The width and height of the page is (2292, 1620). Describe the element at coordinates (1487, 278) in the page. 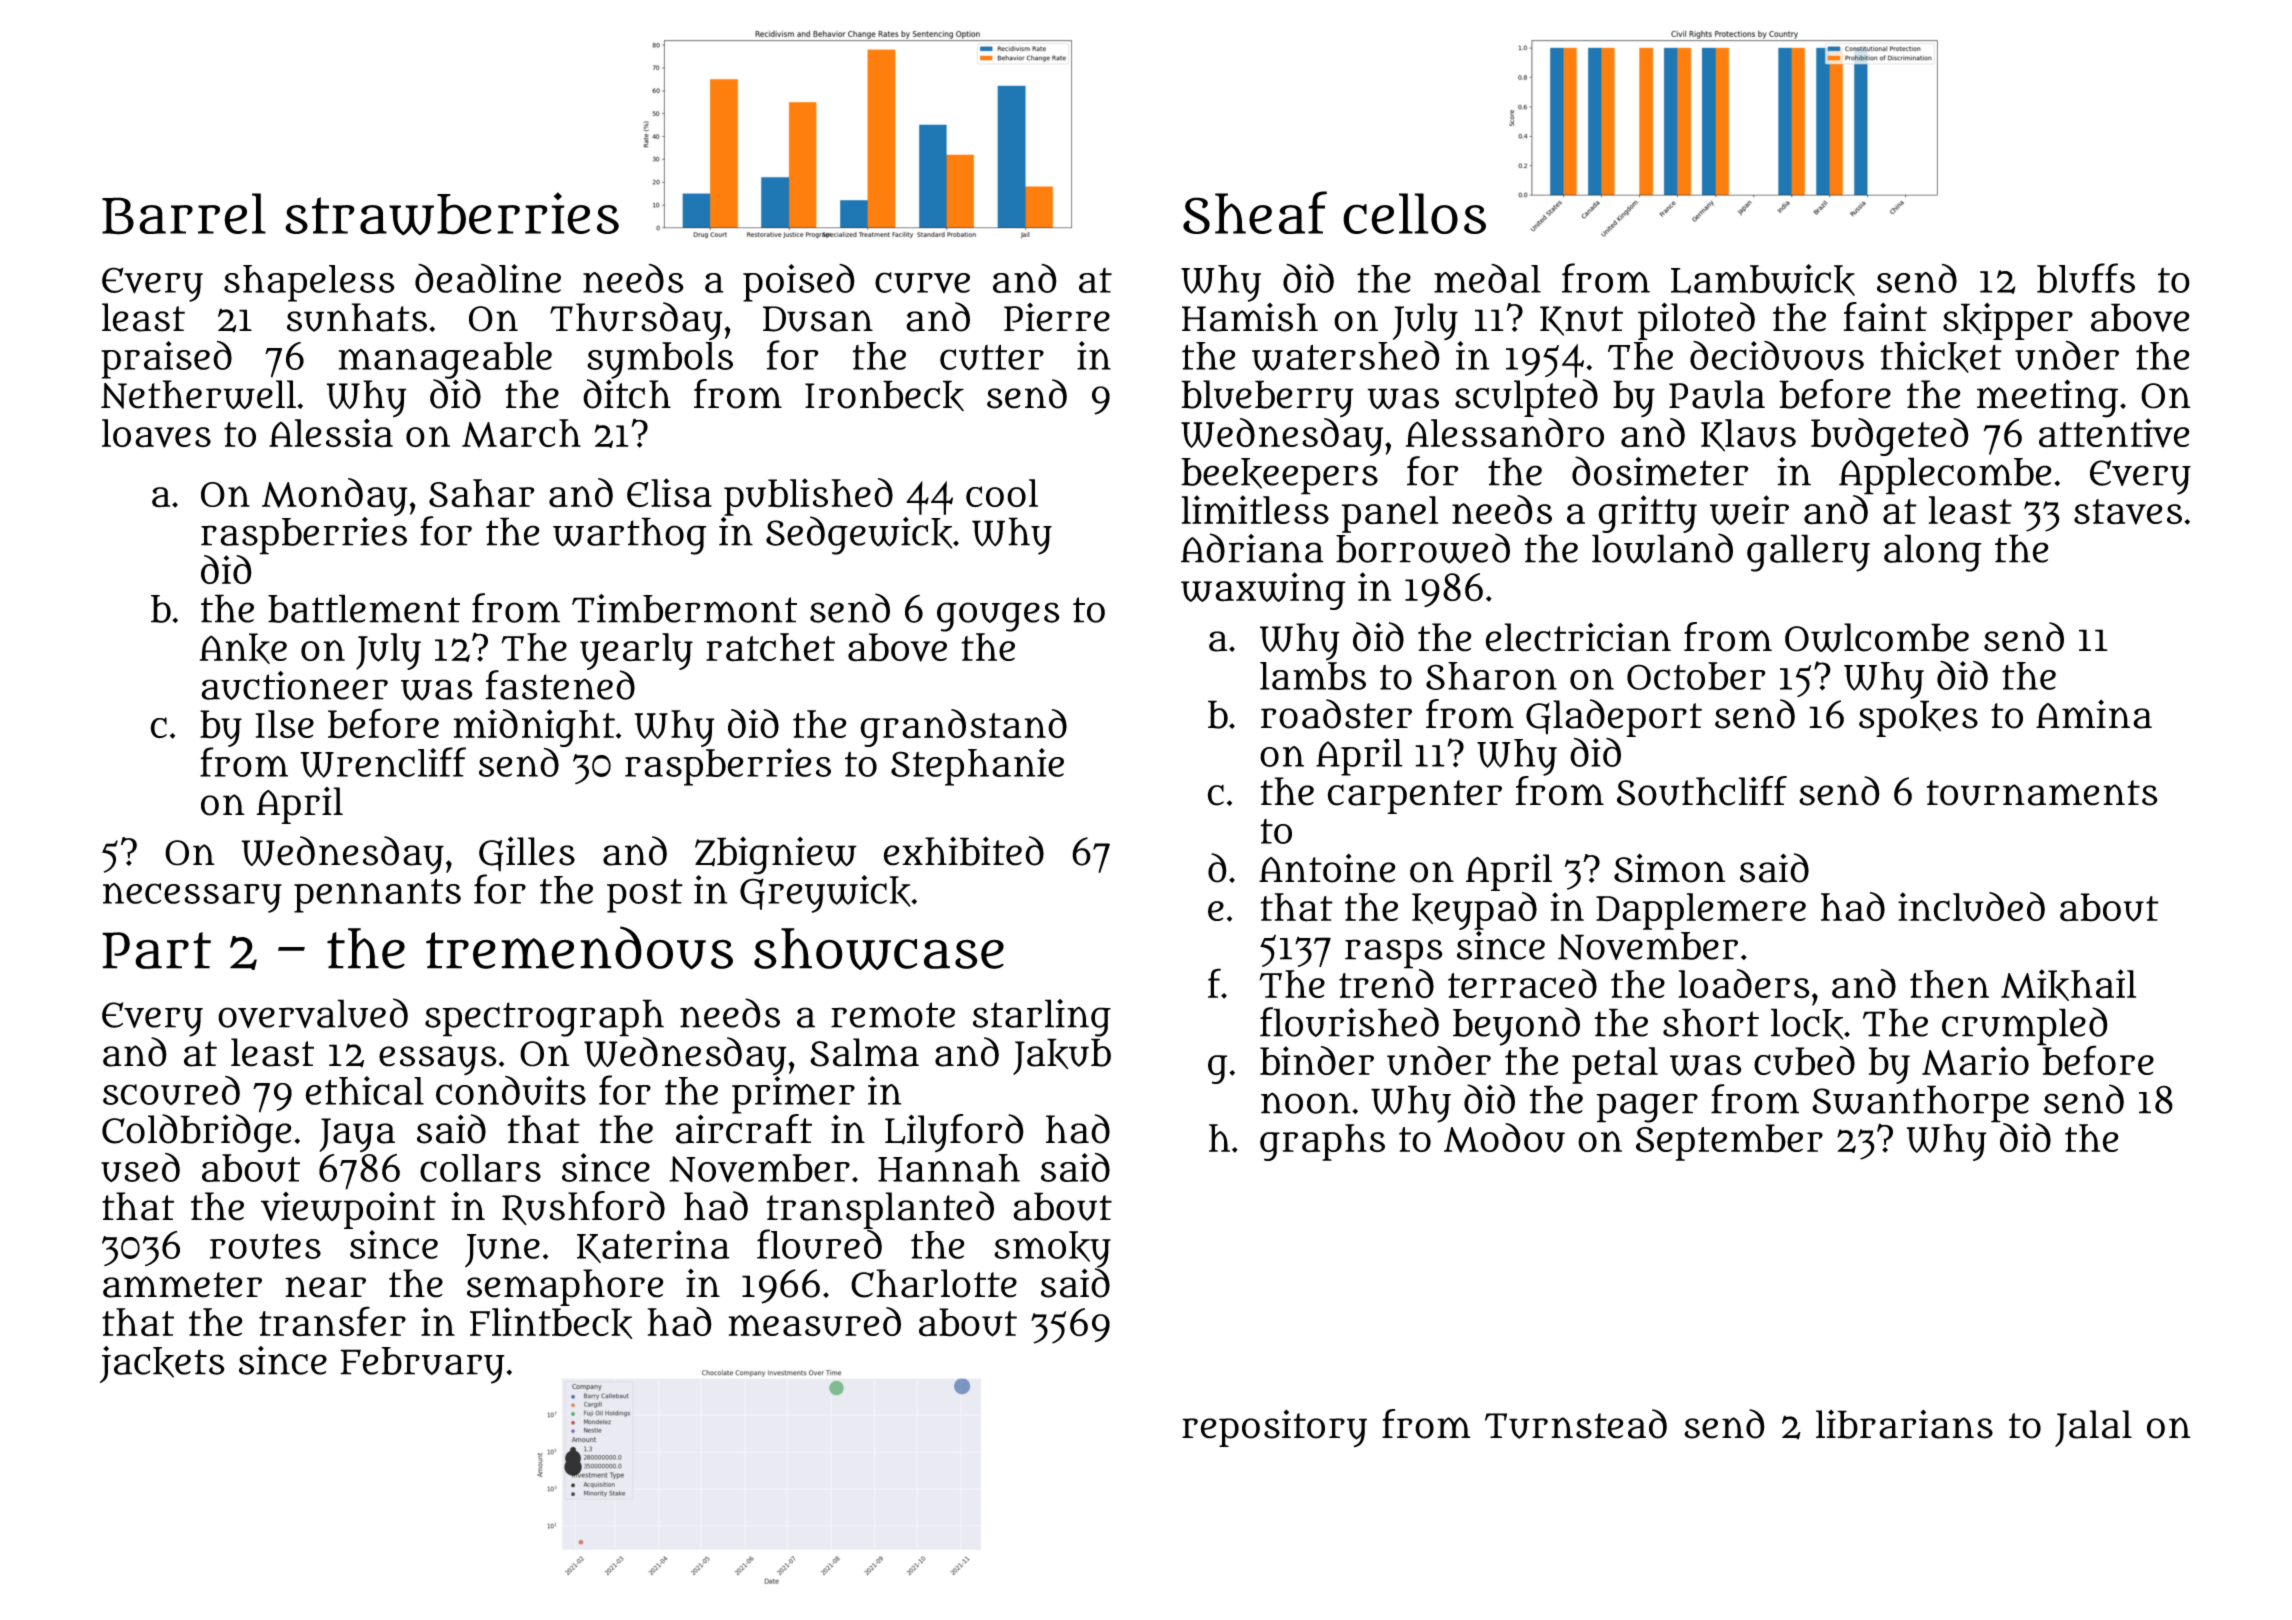

I see `medal` at that location.
